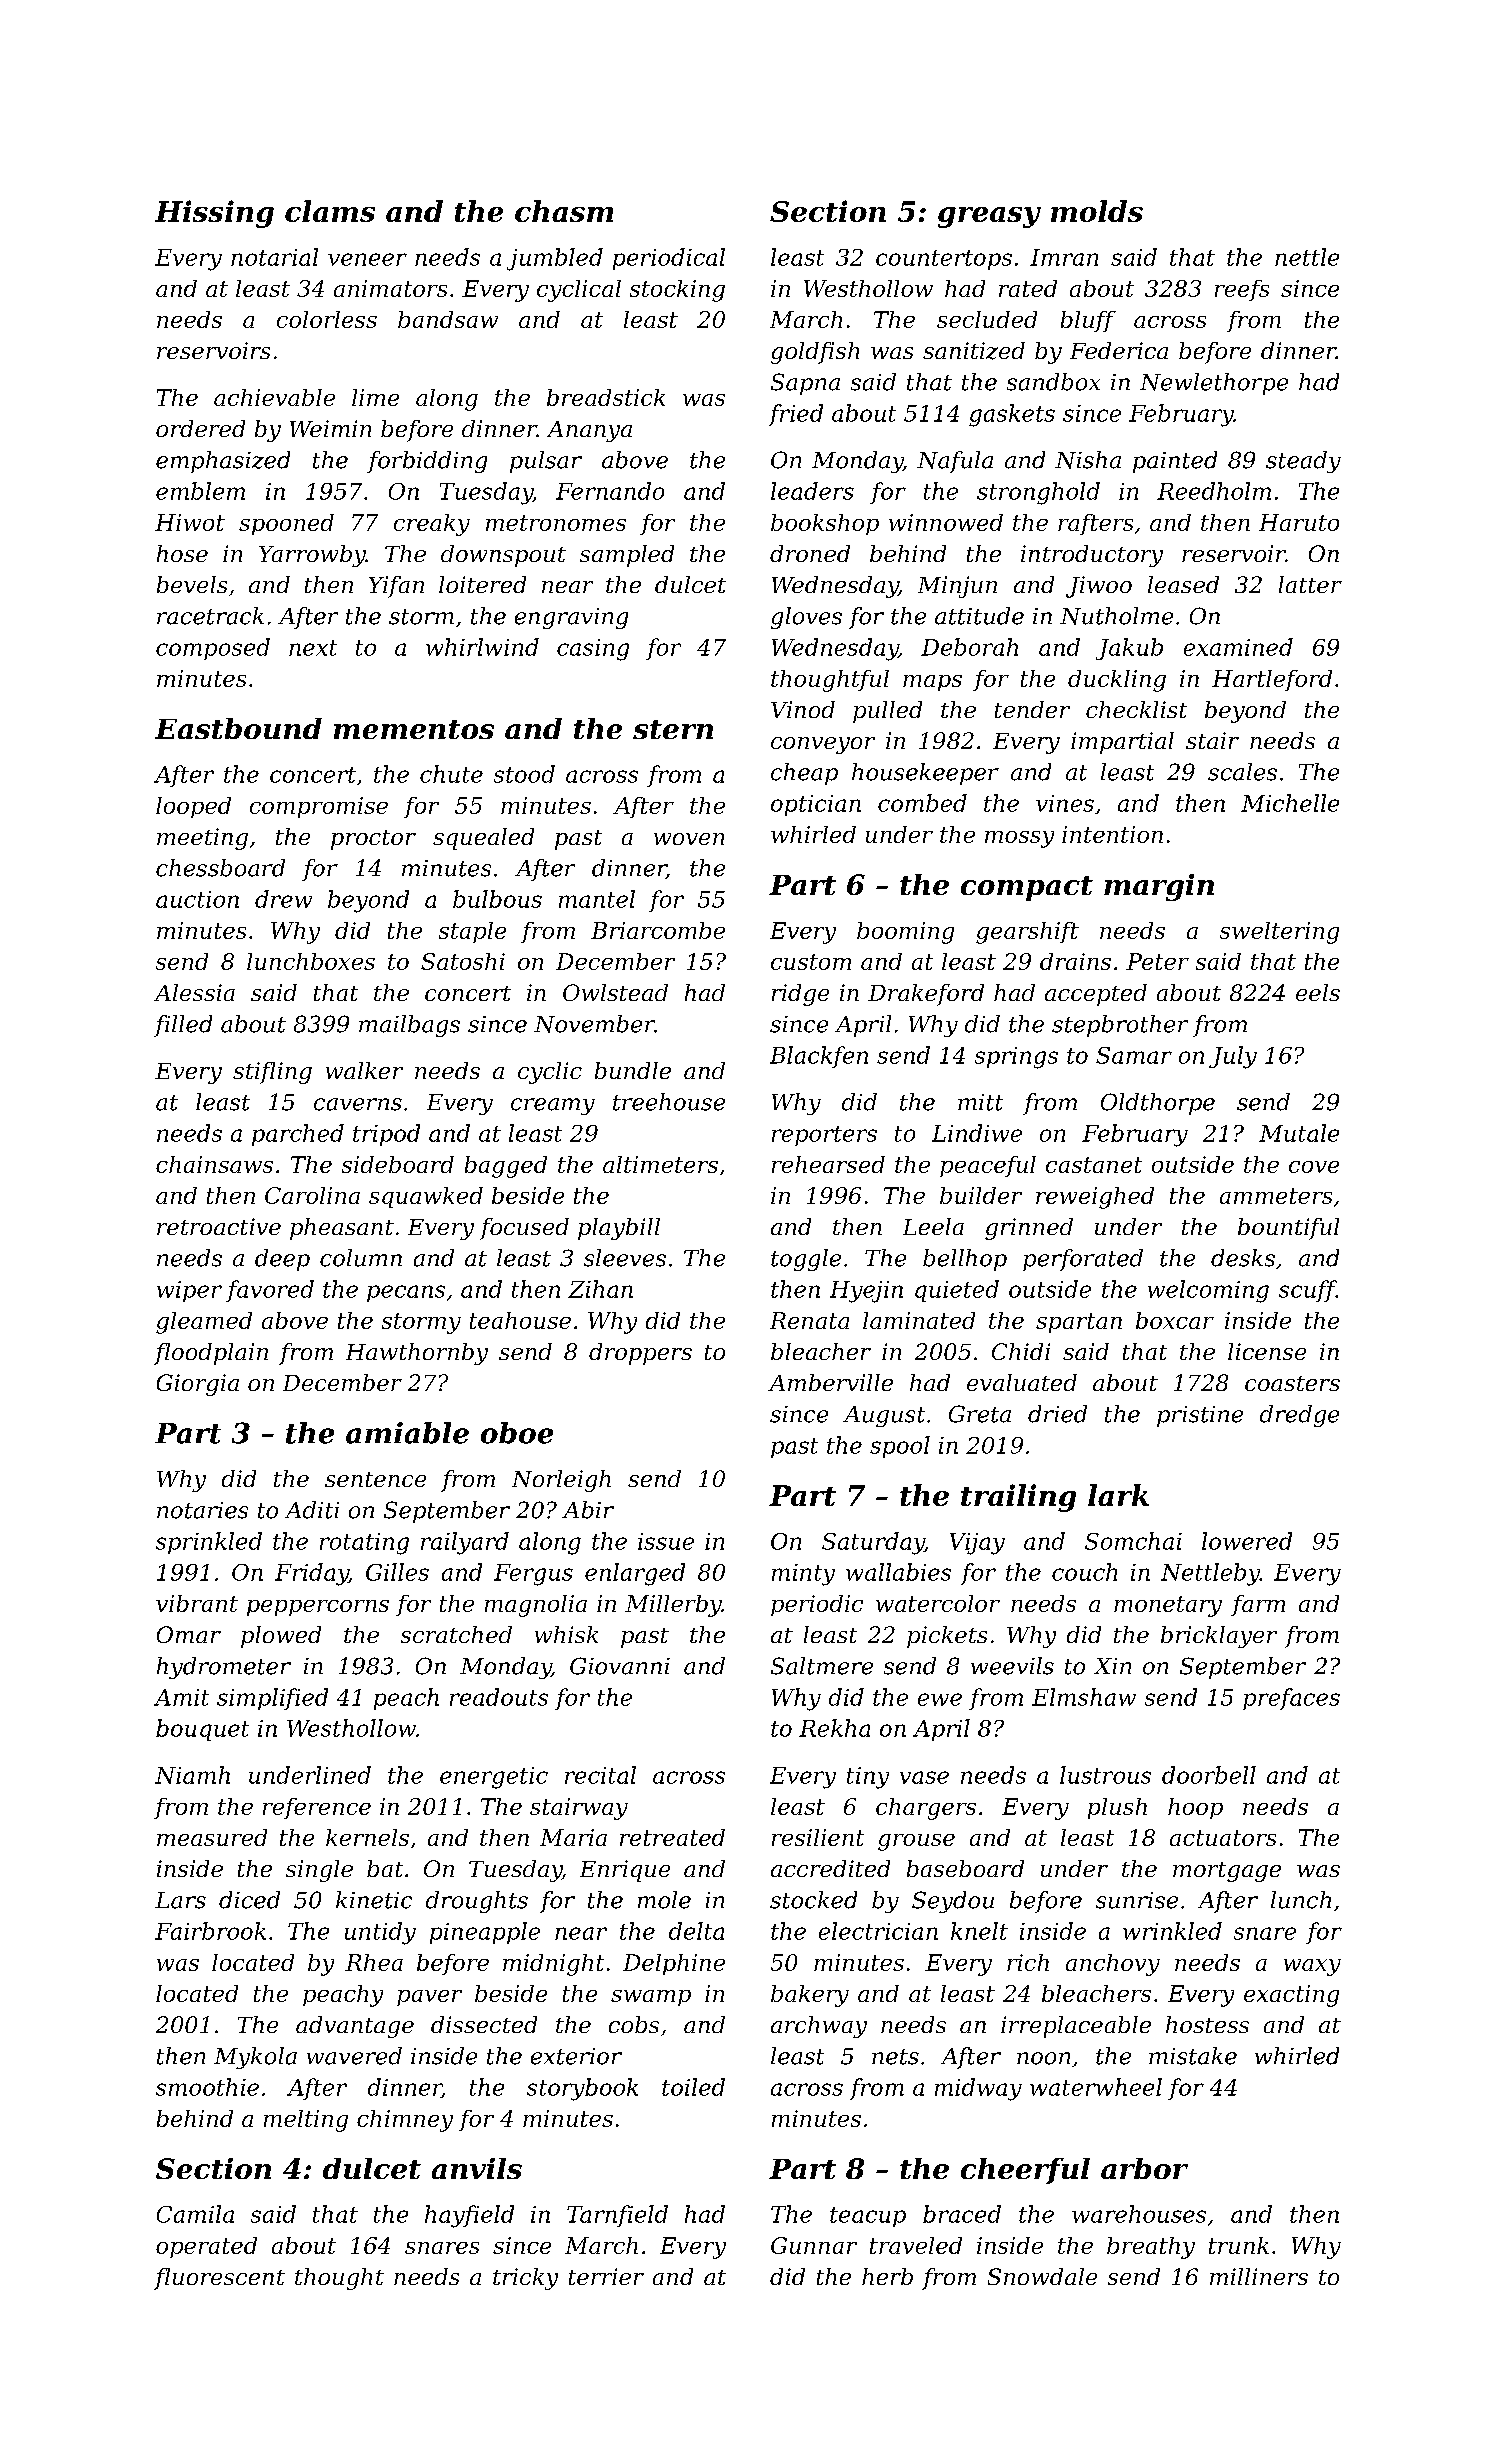 This screenshot has height=2464, width=1496. What do you see at coordinates (1242, 290) in the screenshot?
I see `reefs` at bounding box center [1242, 290].
